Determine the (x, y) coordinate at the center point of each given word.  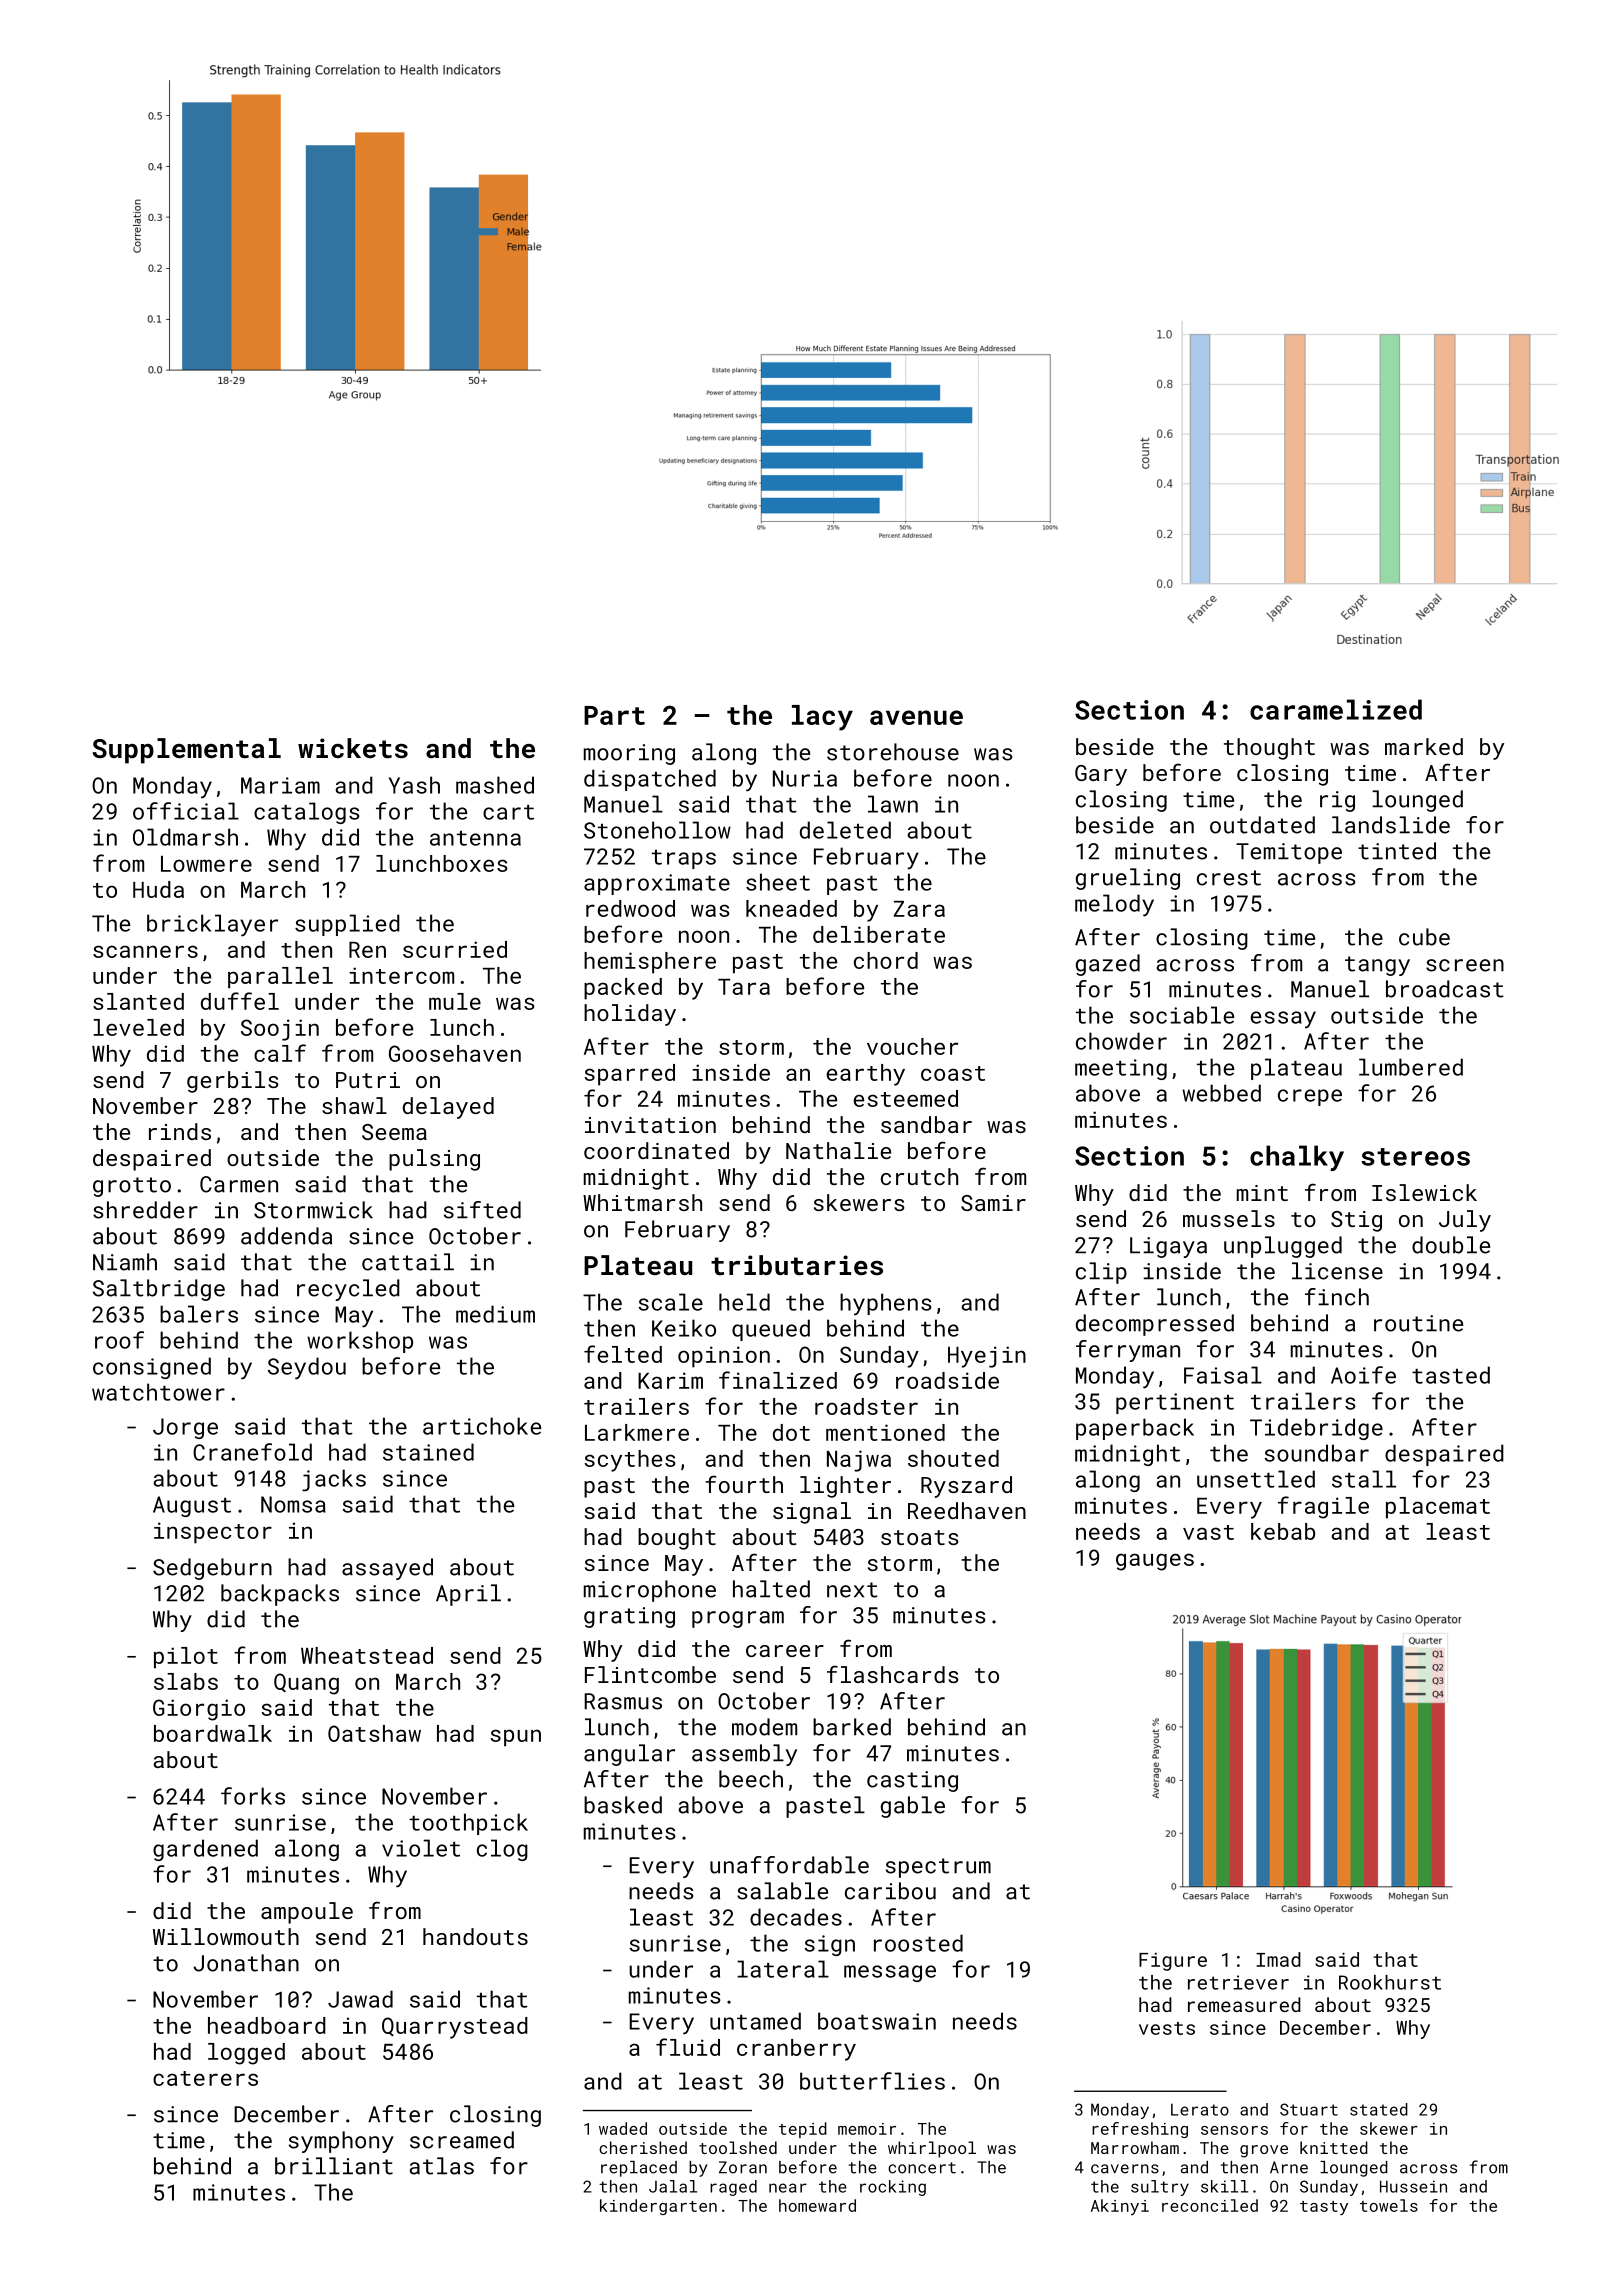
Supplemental (186, 751)
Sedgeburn (212, 1569)
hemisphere (650, 963)
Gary (1101, 775)
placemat (1438, 1508)
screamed (462, 2140)
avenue (916, 717)
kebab (1283, 1531)
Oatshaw (374, 1733)
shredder (145, 1210)
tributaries (797, 1265)
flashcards (893, 1674)
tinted (1397, 851)
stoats (920, 1537)
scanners (145, 951)
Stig (1356, 1221)
